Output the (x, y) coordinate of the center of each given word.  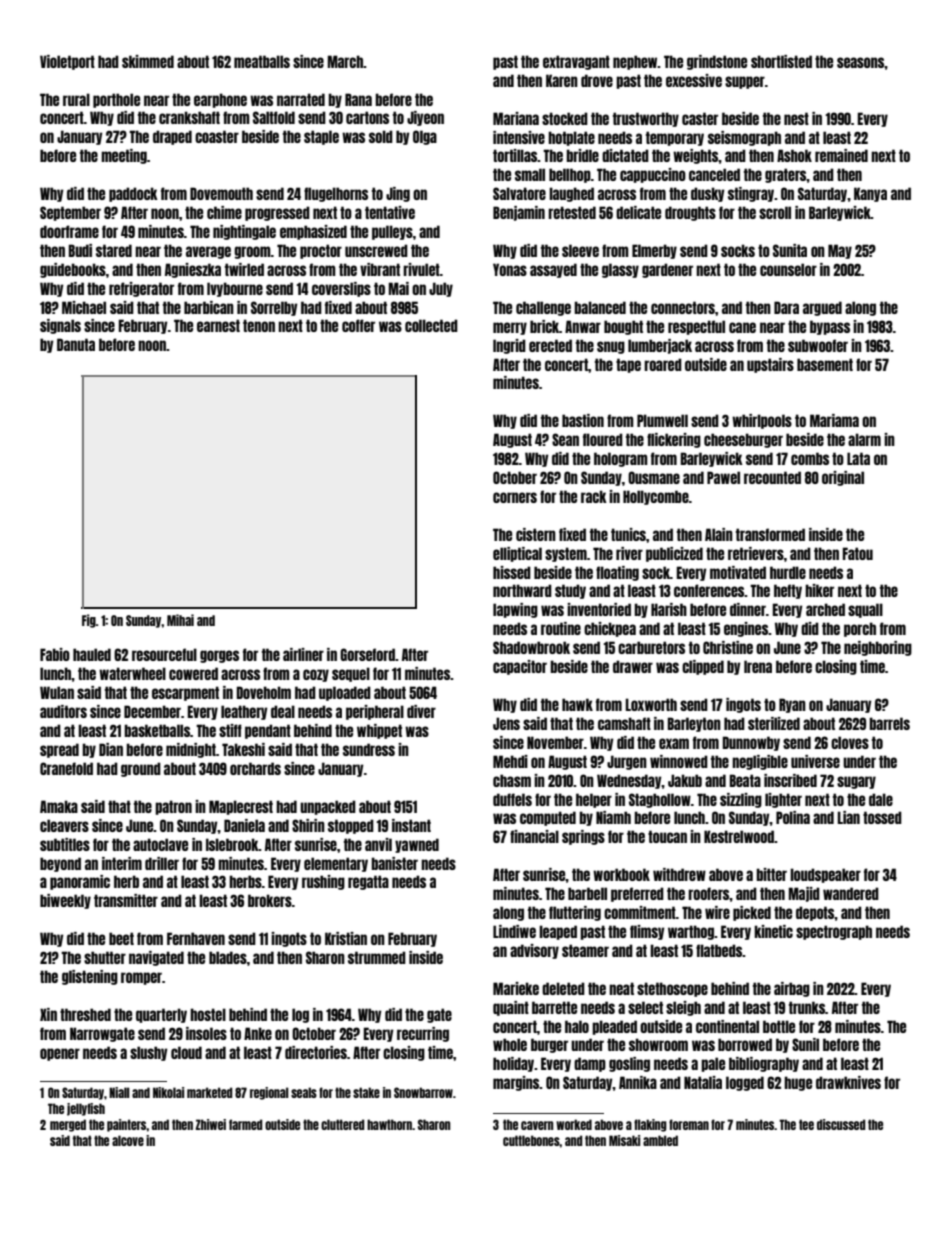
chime (224, 212)
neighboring (878, 648)
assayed (553, 270)
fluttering (575, 913)
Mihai (180, 620)
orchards (255, 768)
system (566, 554)
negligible (760, 762)
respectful (696, 327)
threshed (85, 1014)
